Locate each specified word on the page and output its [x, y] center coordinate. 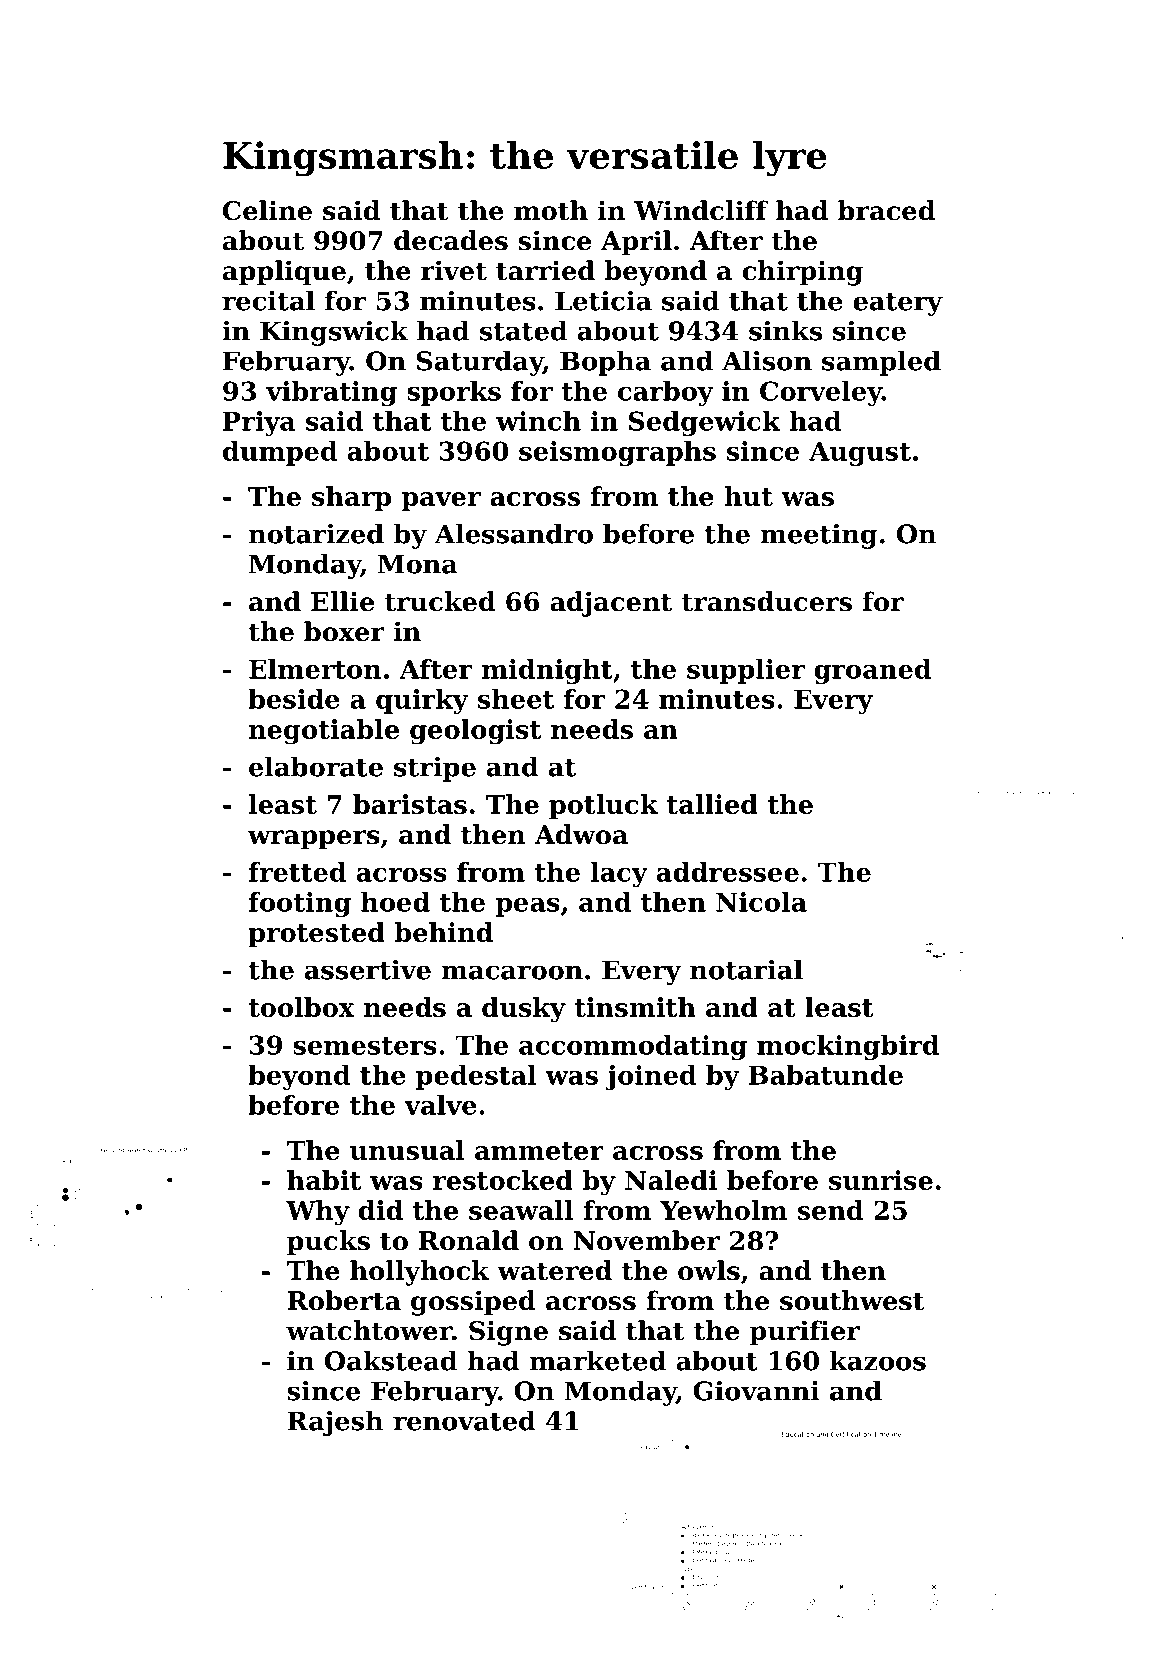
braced [886, 210]
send [831, 1210]
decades [451, 240]
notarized [316, 533]
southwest [852, 1300]
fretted [297, 872]
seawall [521, 1210]
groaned [872, 671]
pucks [328, 1243]
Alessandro [514, 533]
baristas [410, 804]
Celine [267, 210]
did [381, 1210]
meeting [818, 536]
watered [554, 1270]
